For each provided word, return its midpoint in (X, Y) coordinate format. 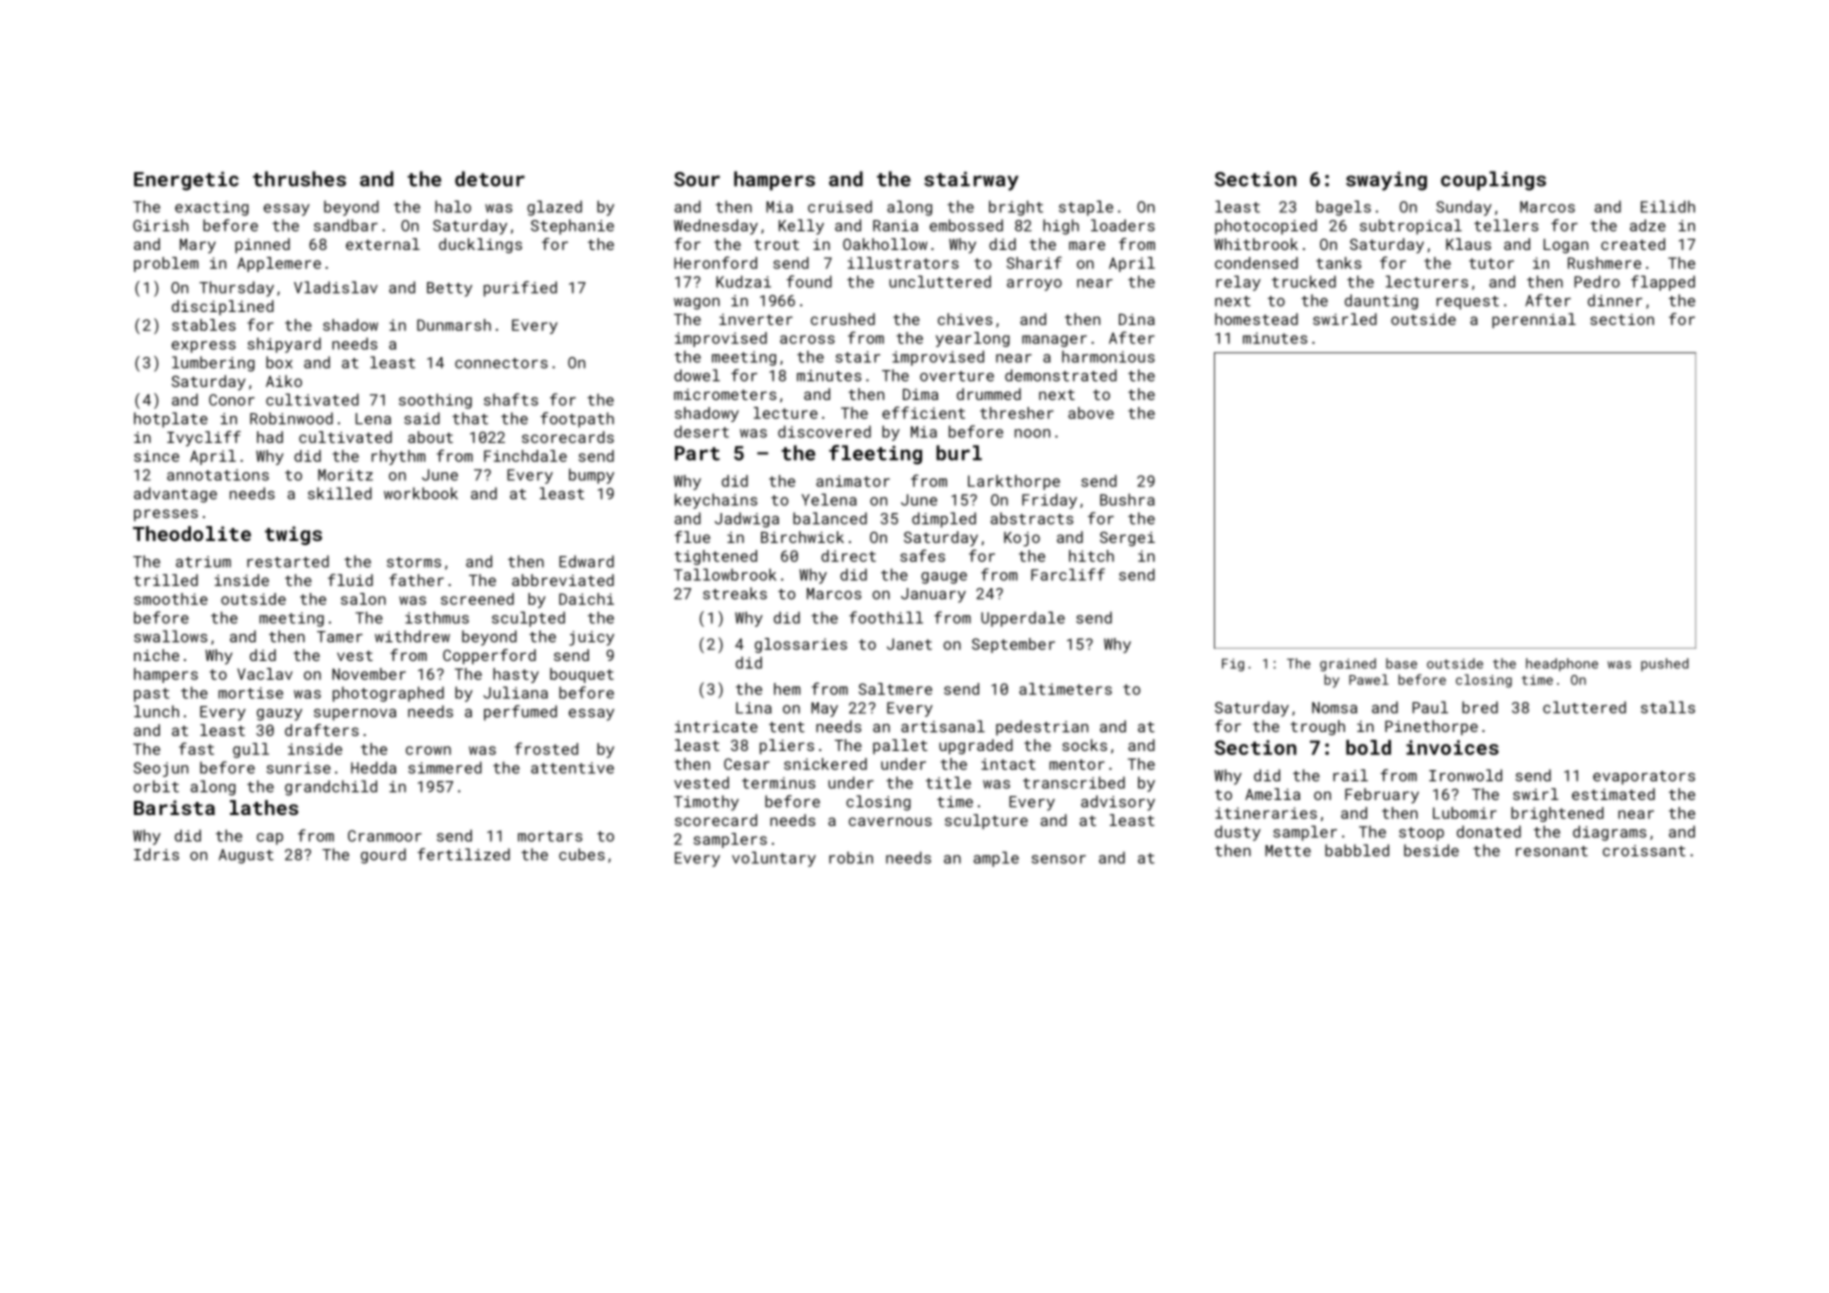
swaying (1386, 181)
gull (251, 750)
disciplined (223, 307)
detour (490, 179)
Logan (1566, 246)
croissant (1644, 851)
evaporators (1644, 778)
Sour (697, 179)
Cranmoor (385, 836)
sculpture (986, 821)
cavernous (890, 821)
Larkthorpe (1014, 482)
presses (166, 515)
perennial (1534, 320)
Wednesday (716, 227)
